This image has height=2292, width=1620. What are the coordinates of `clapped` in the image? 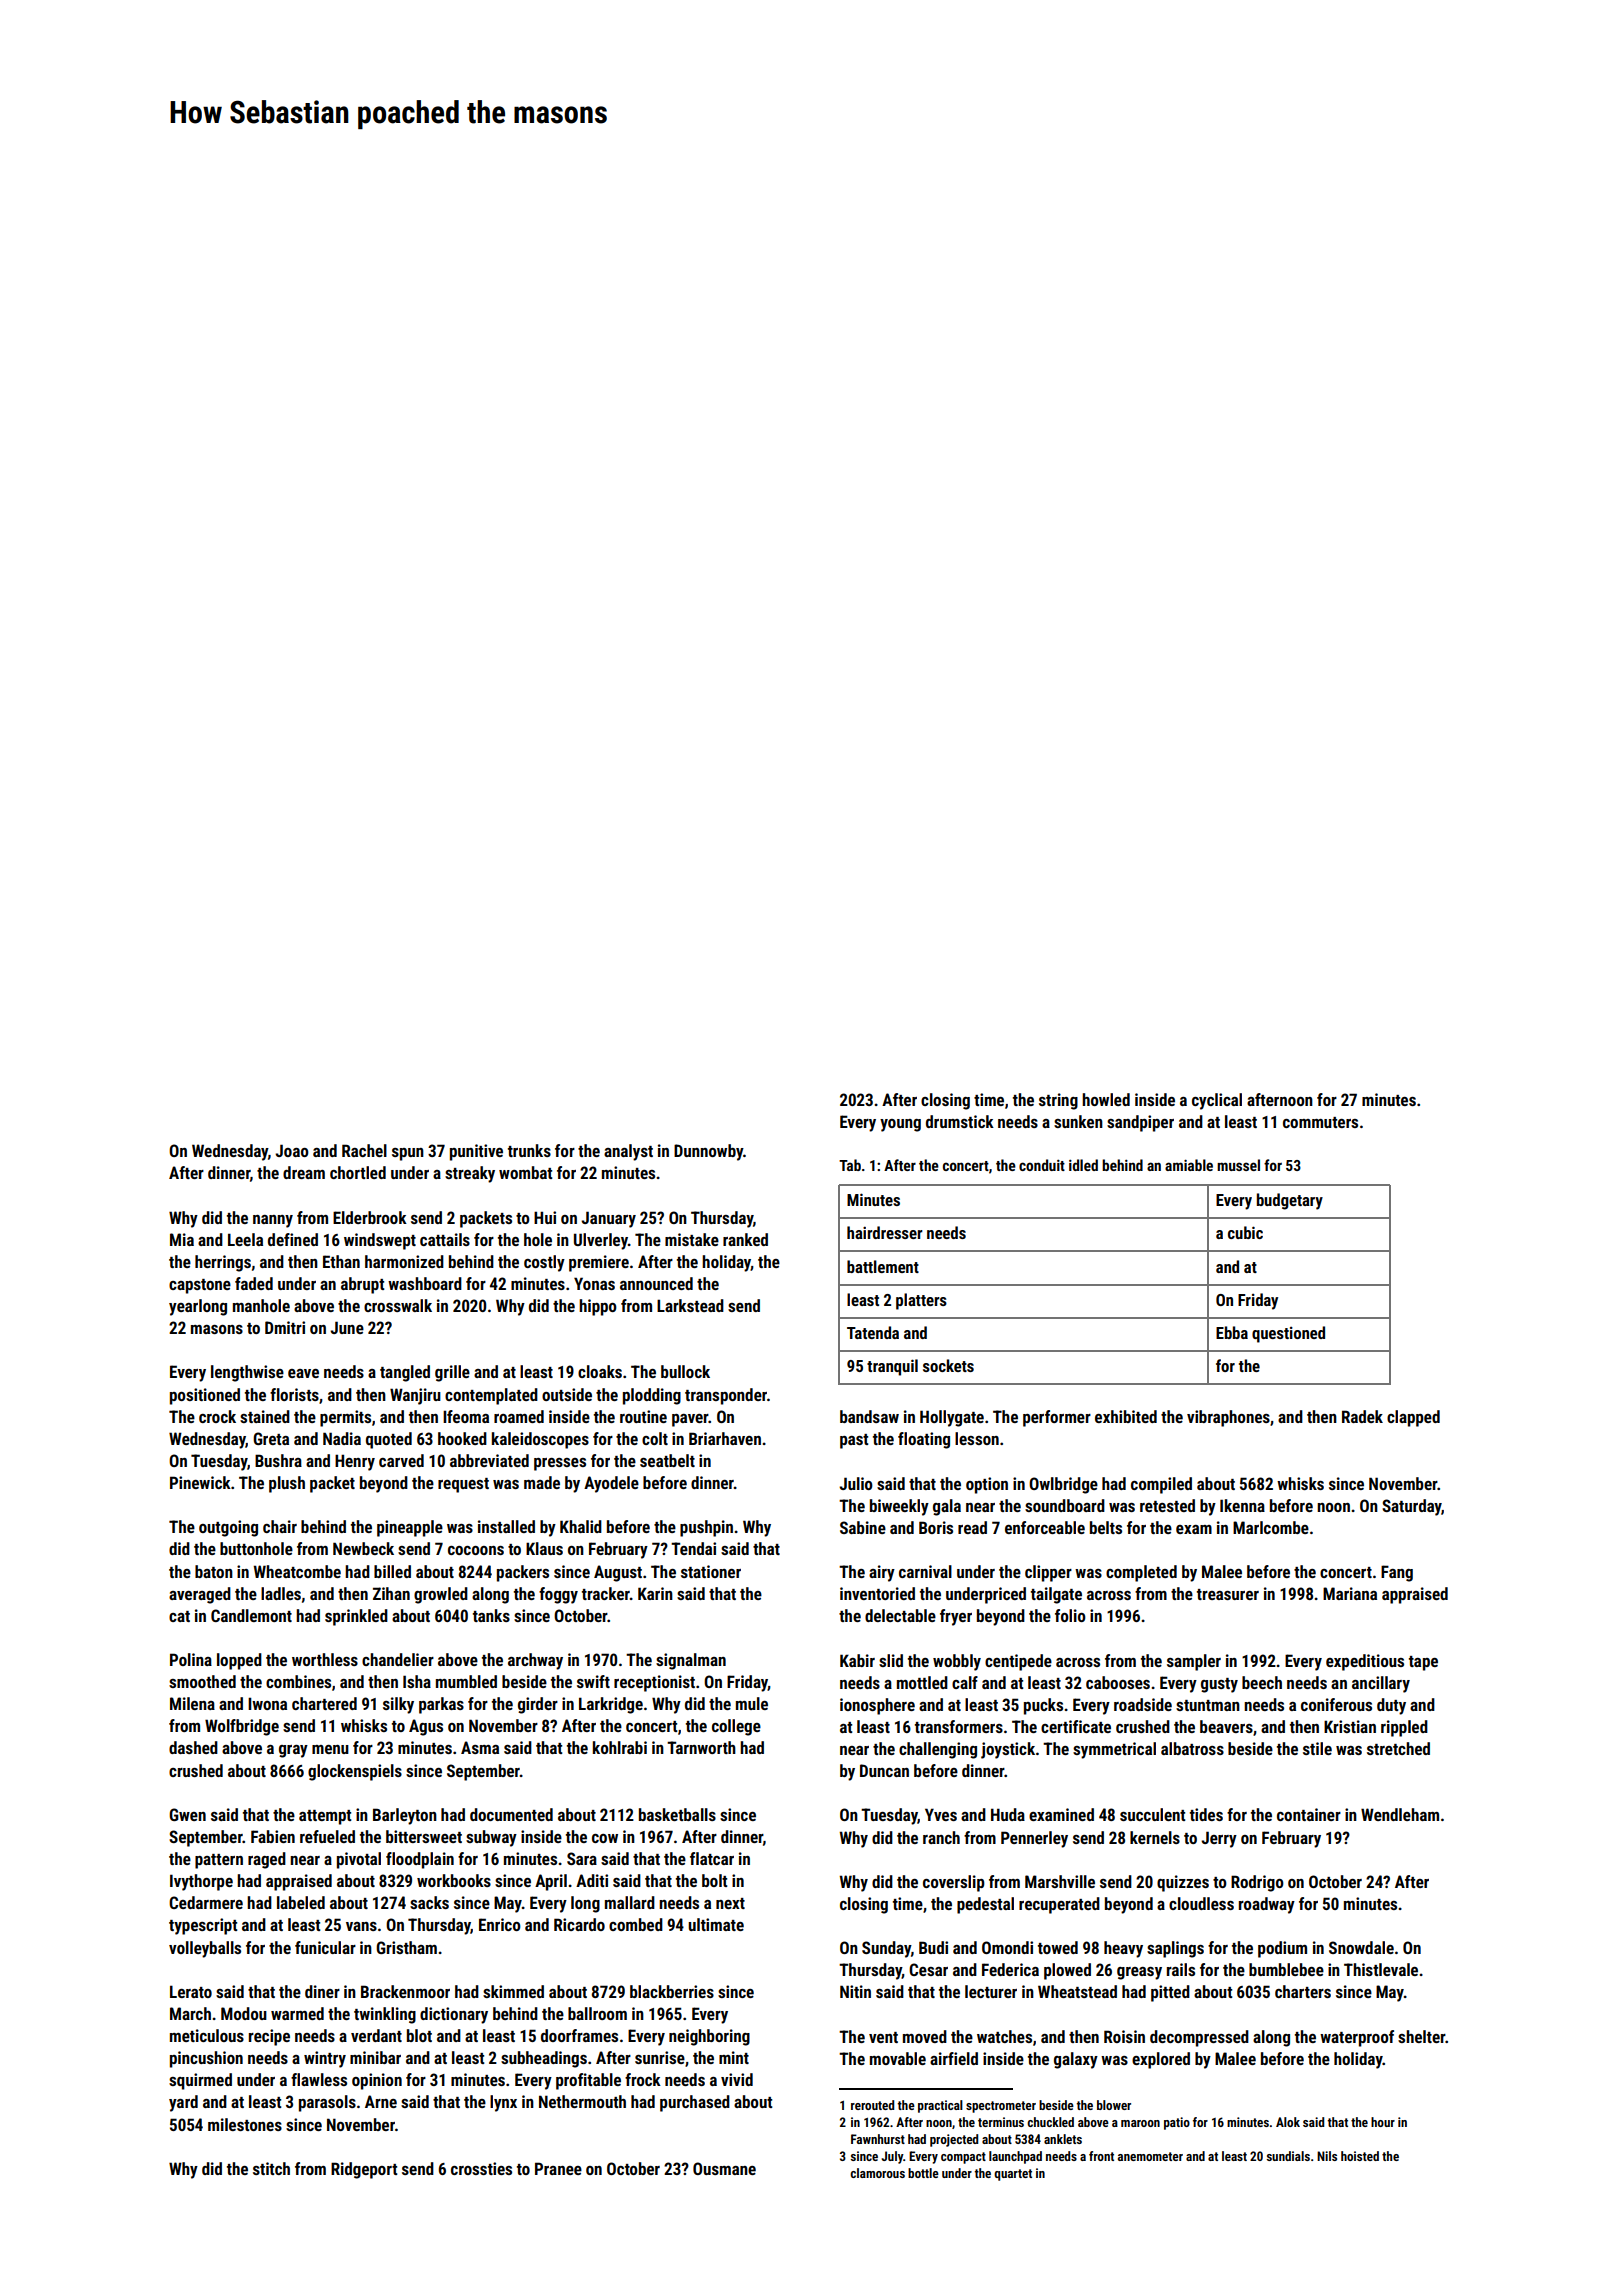 It's located at (1413, 1418).
